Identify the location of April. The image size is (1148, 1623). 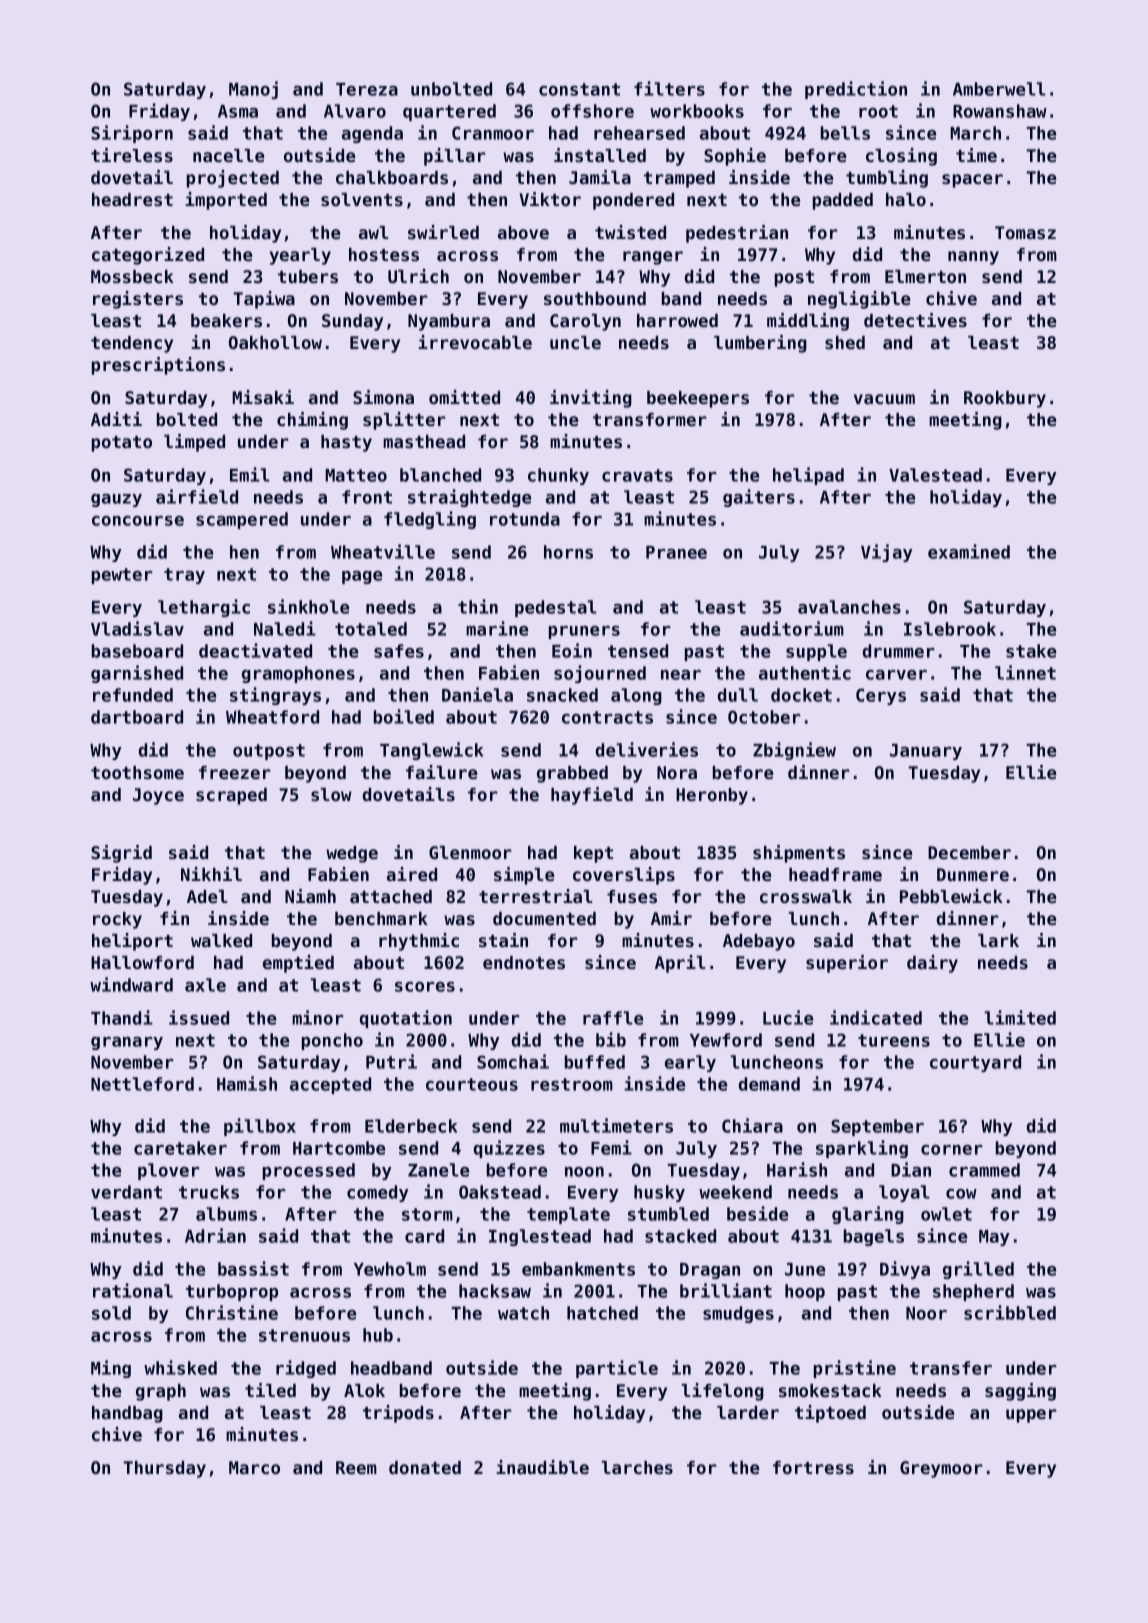
(680, 964).
